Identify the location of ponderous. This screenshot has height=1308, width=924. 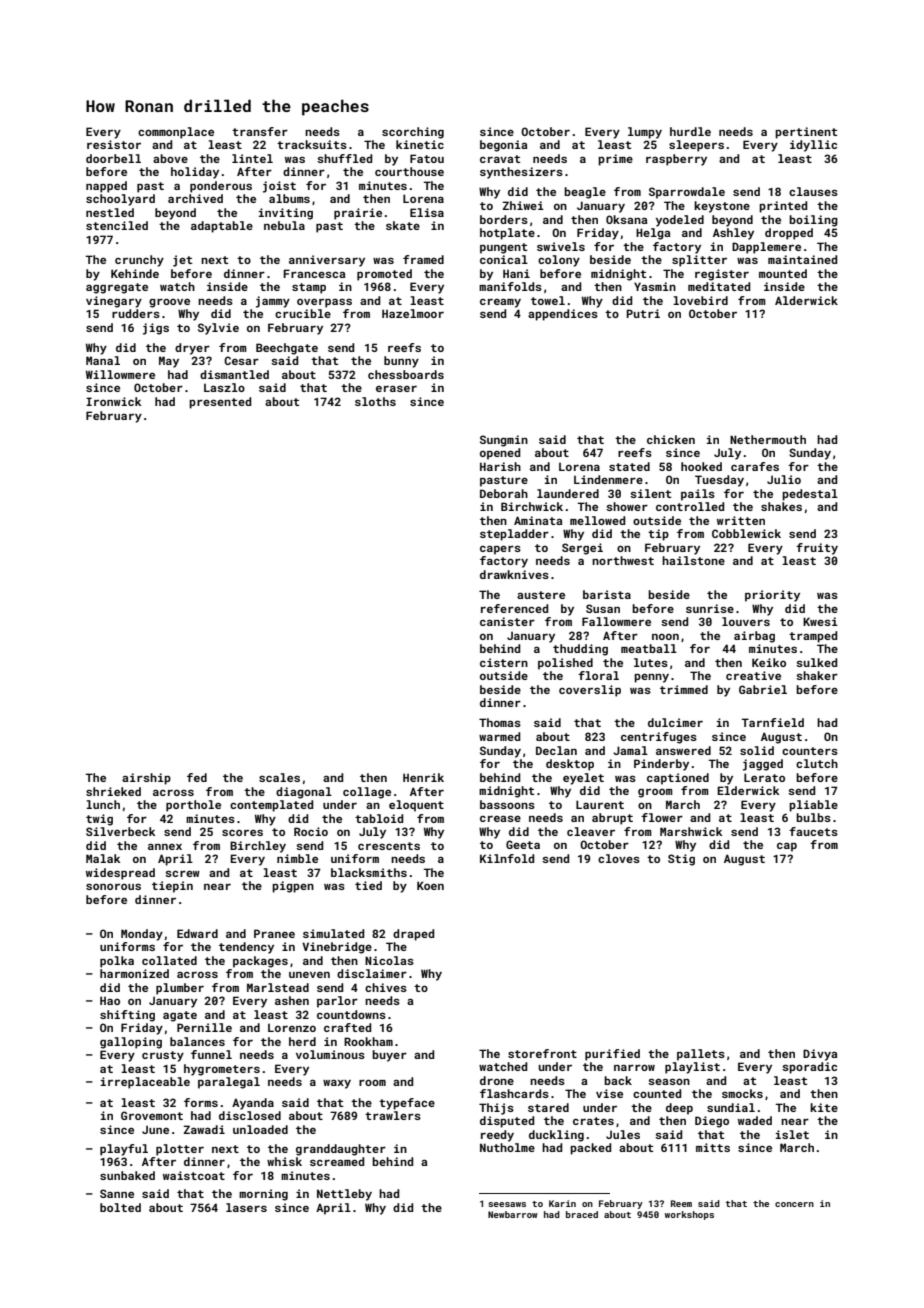
(221, 187).
